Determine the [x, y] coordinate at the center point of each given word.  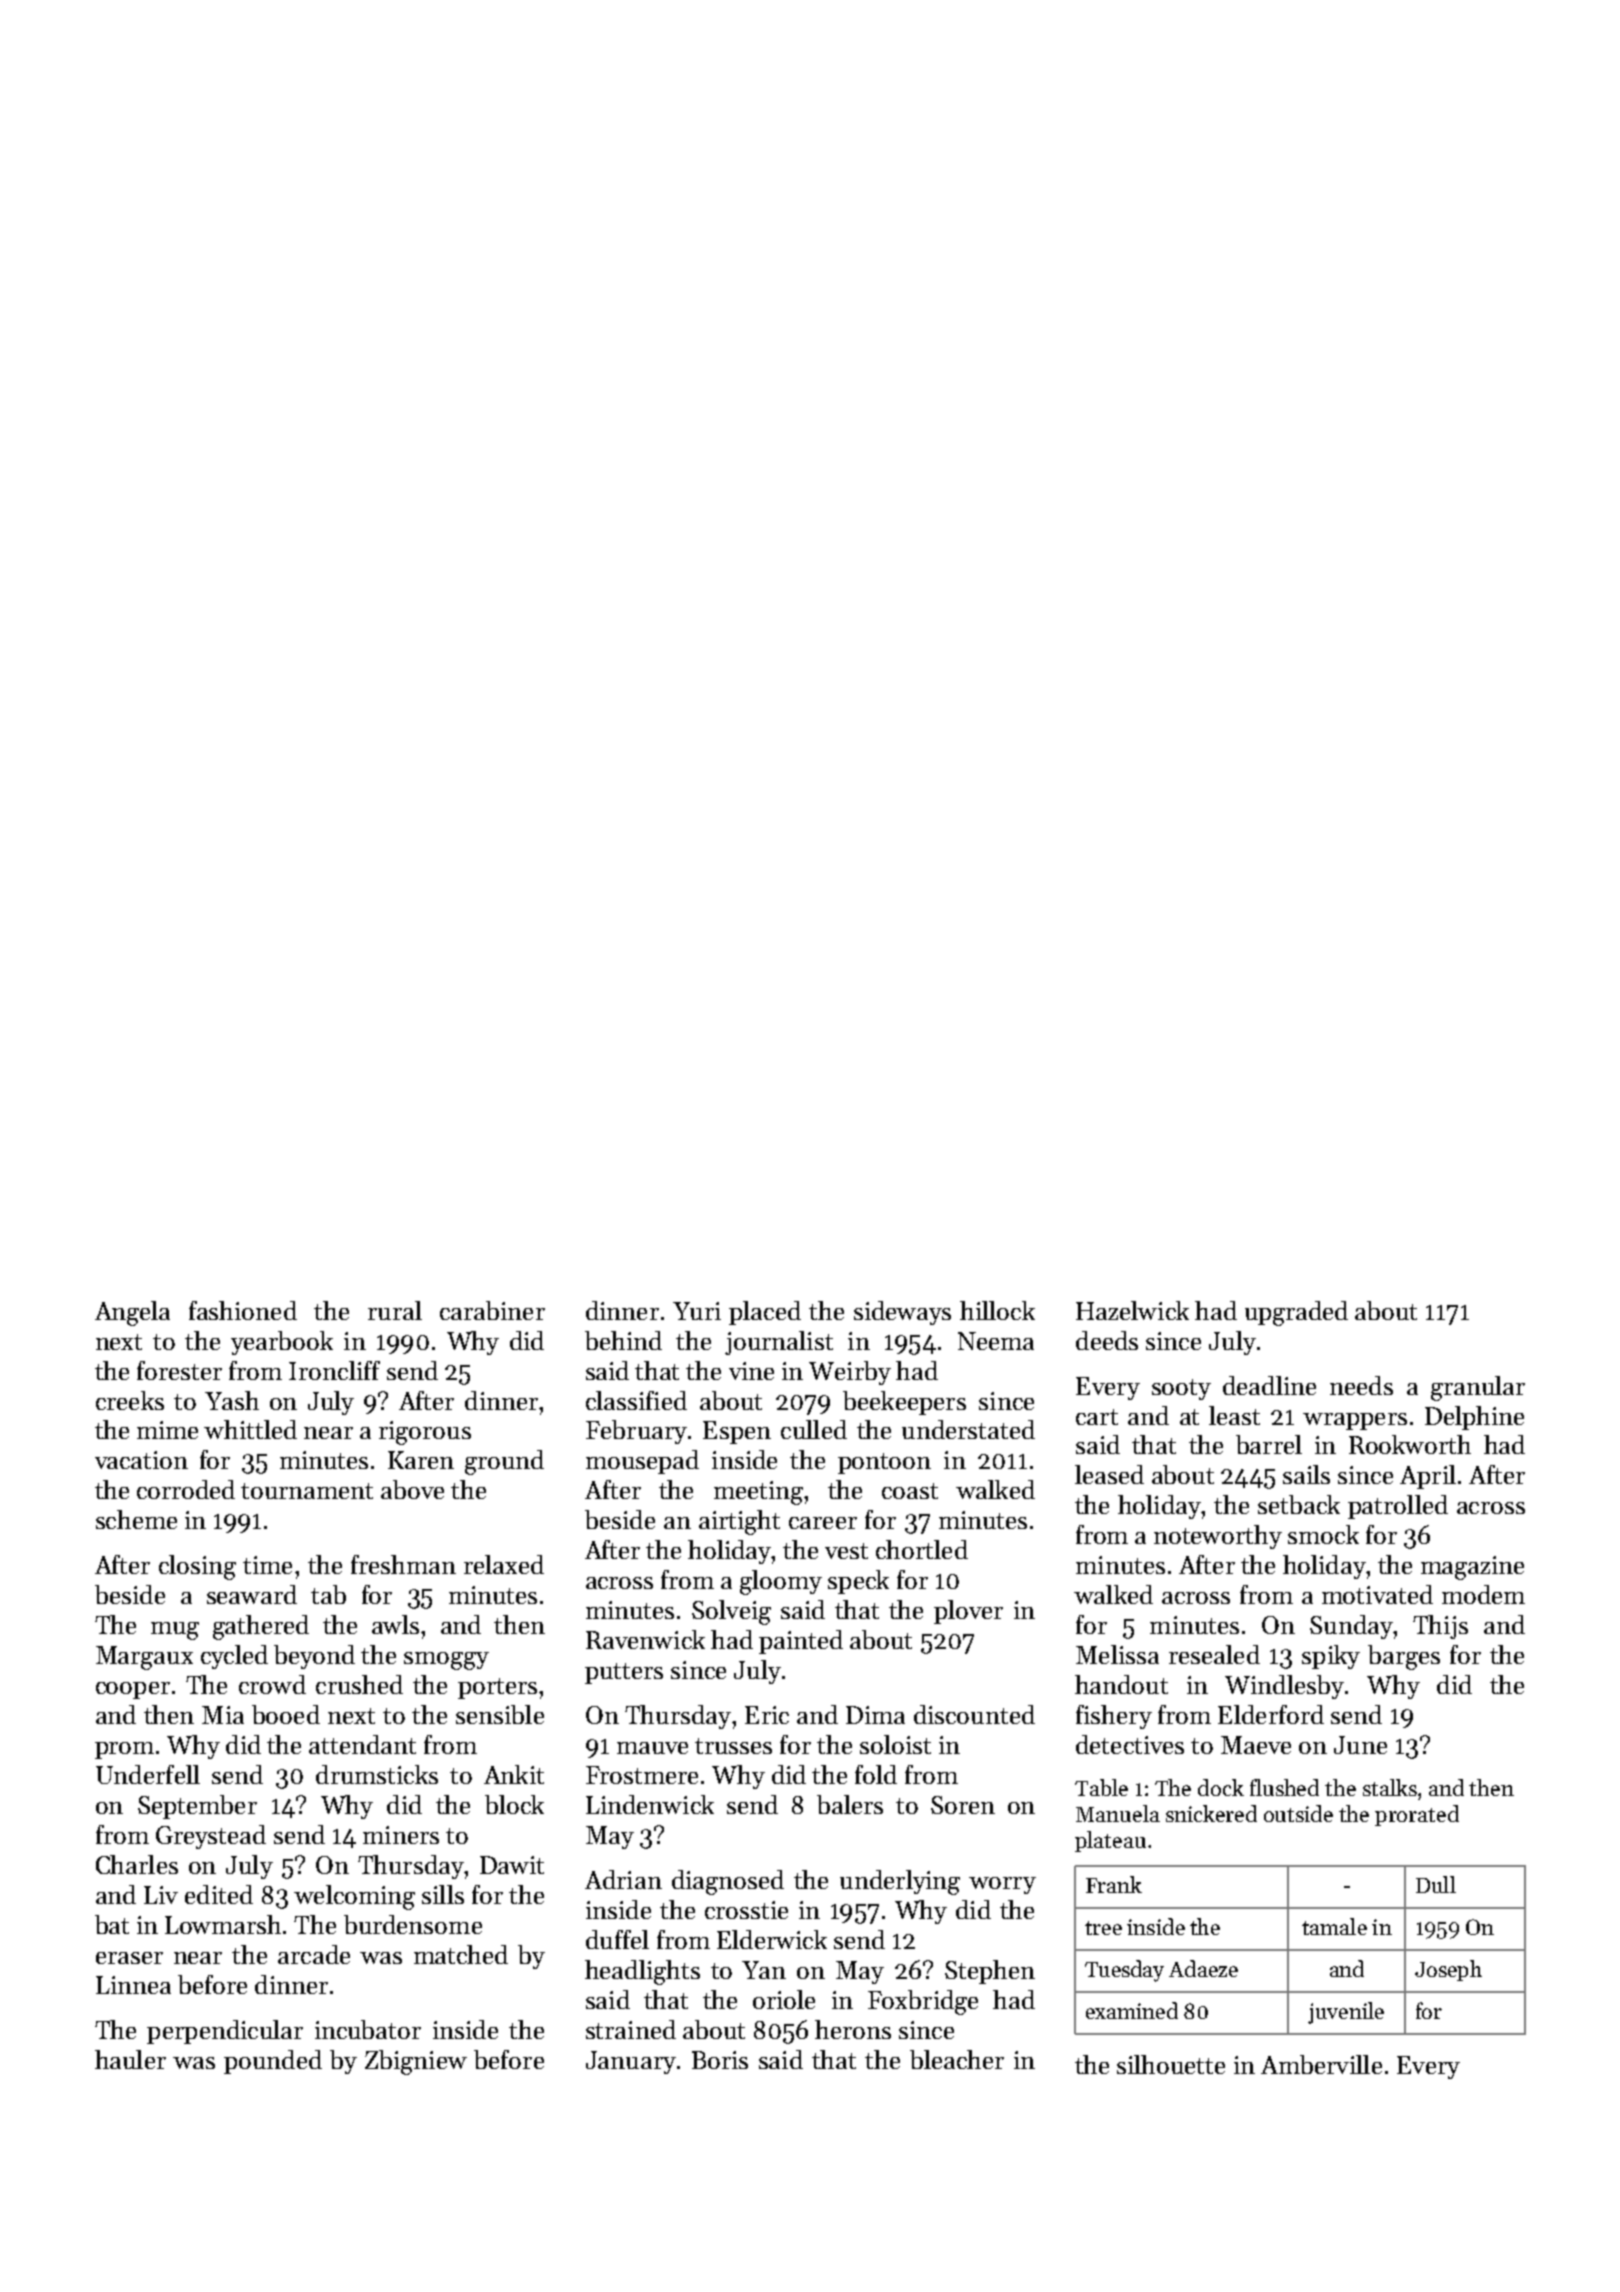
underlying [900, 1882]
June [1360, 1745]
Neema [996, 1341]
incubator [368, 2029]
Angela [132, 1313]
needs [1361, 1385]
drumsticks [377, 1774]
